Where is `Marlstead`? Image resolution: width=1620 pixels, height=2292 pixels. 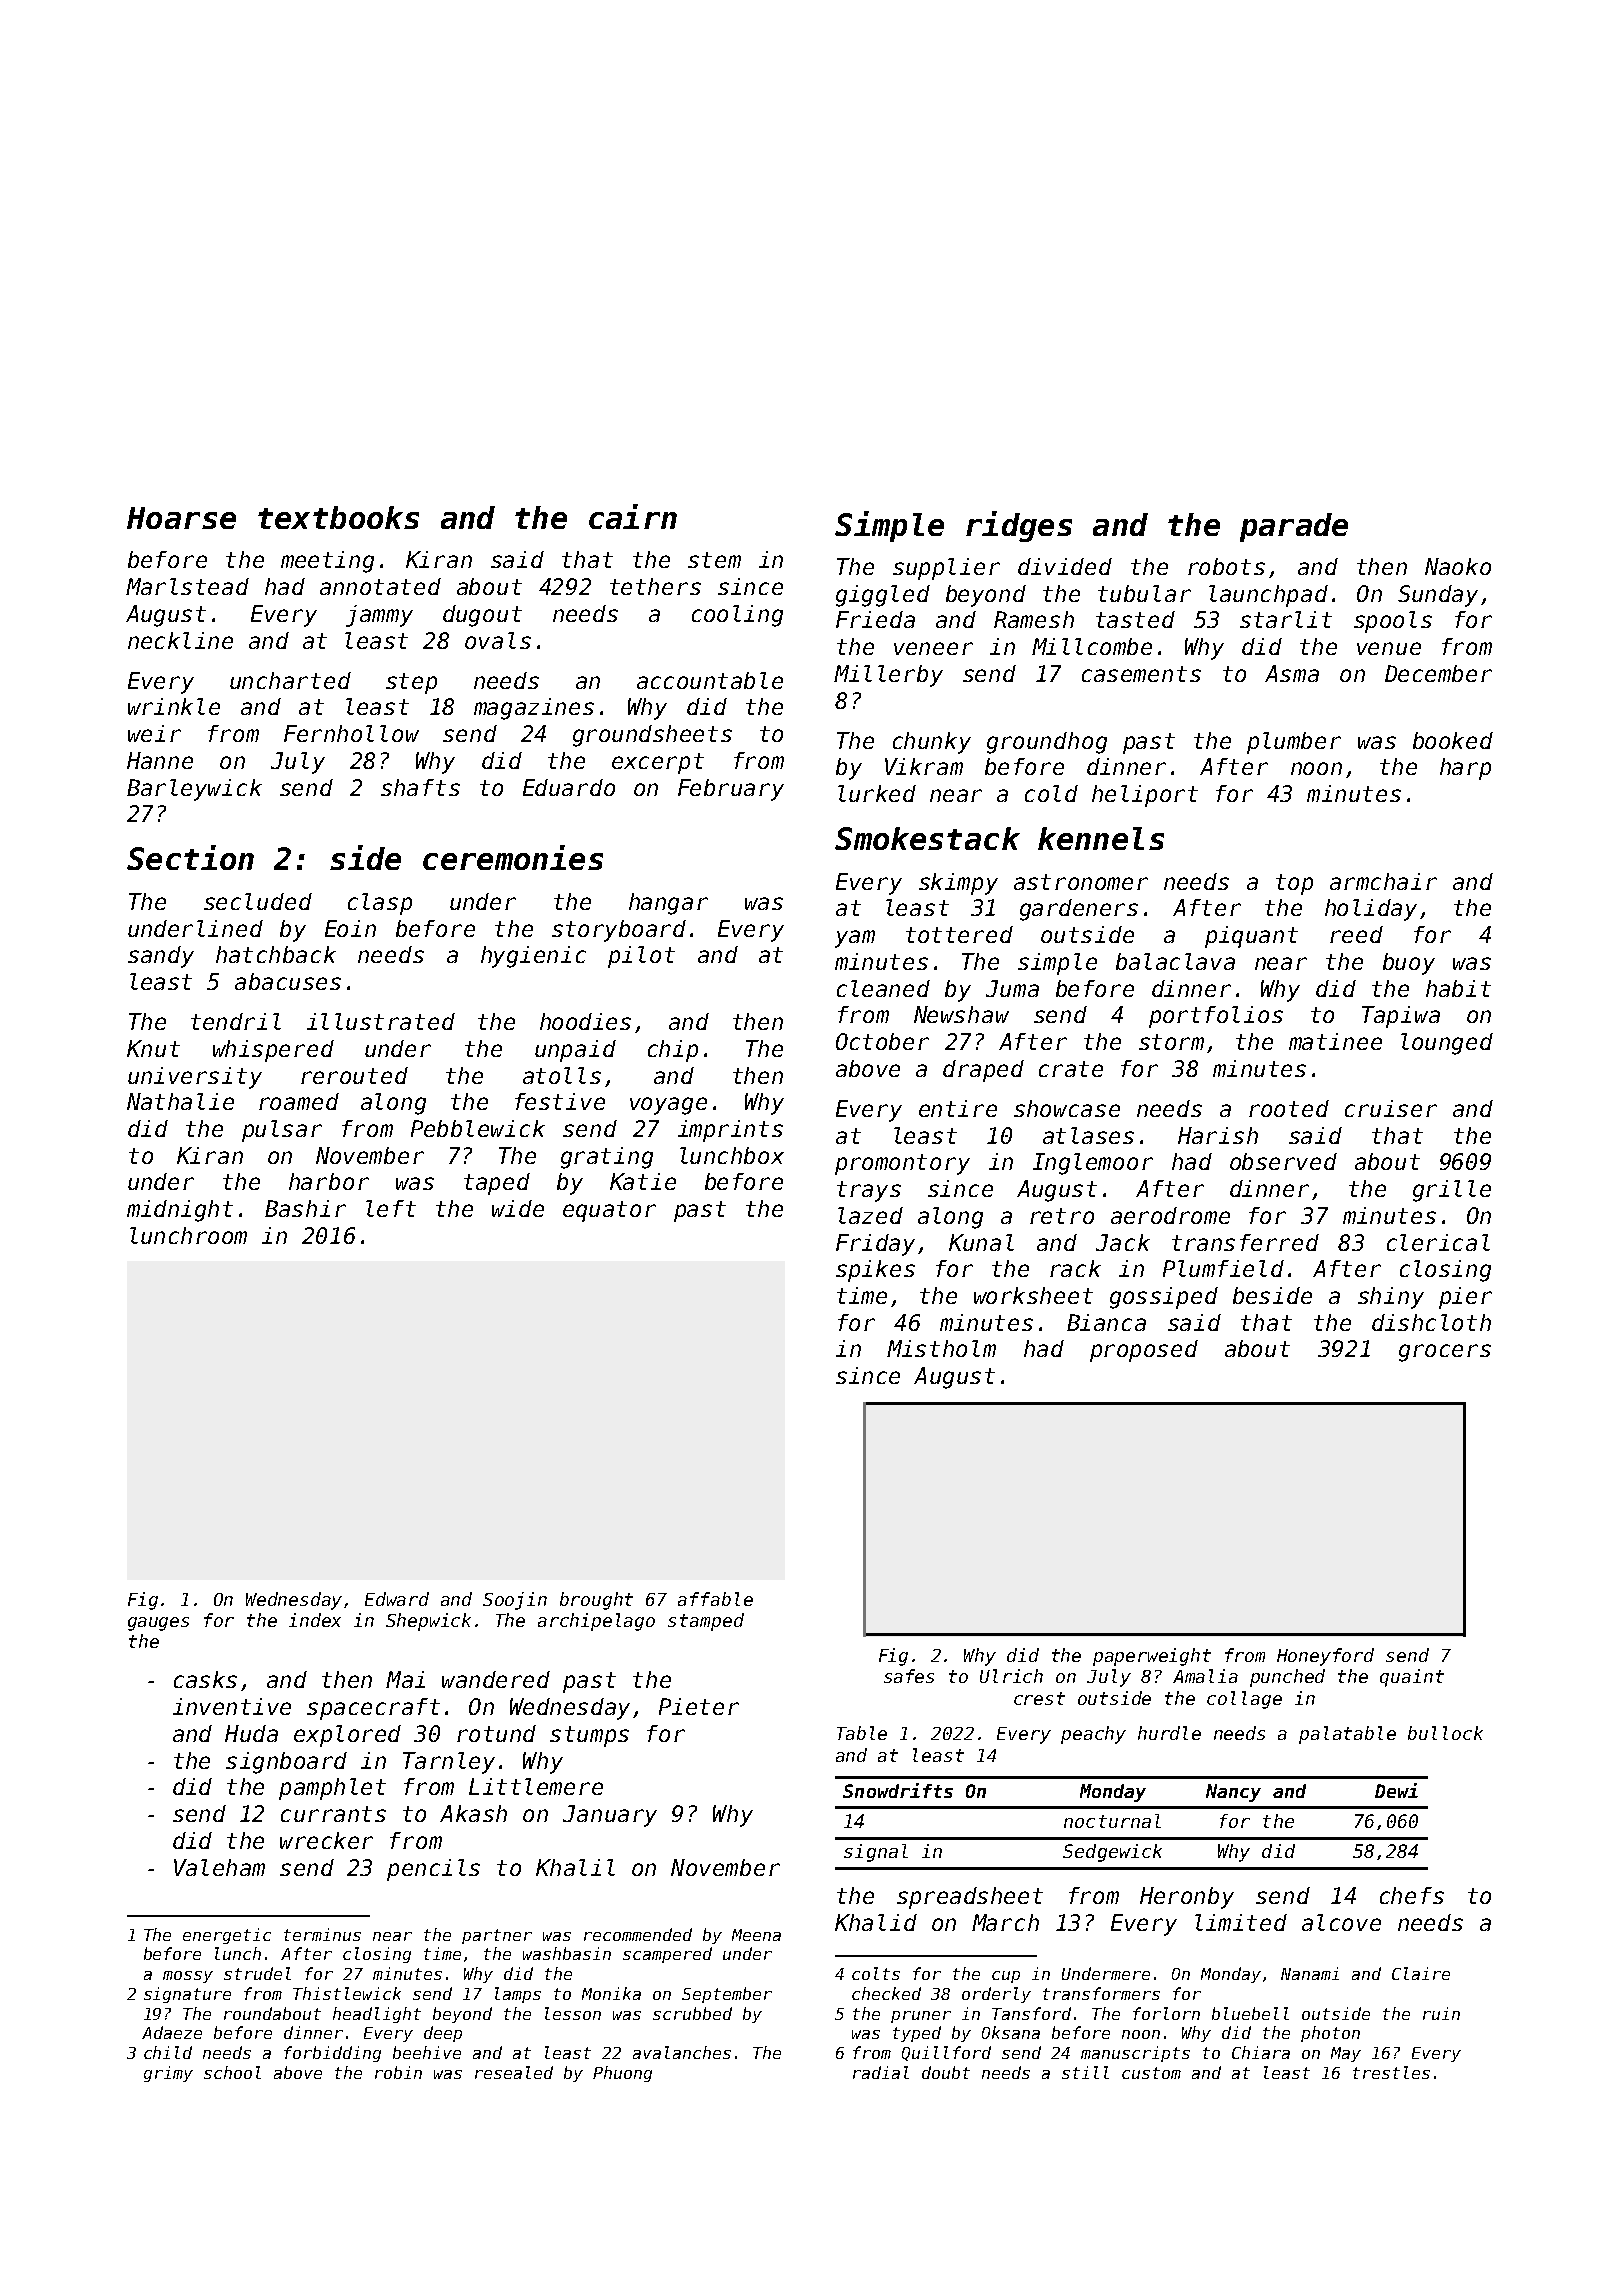 Marlstead is located at coordinates (187, 586).
